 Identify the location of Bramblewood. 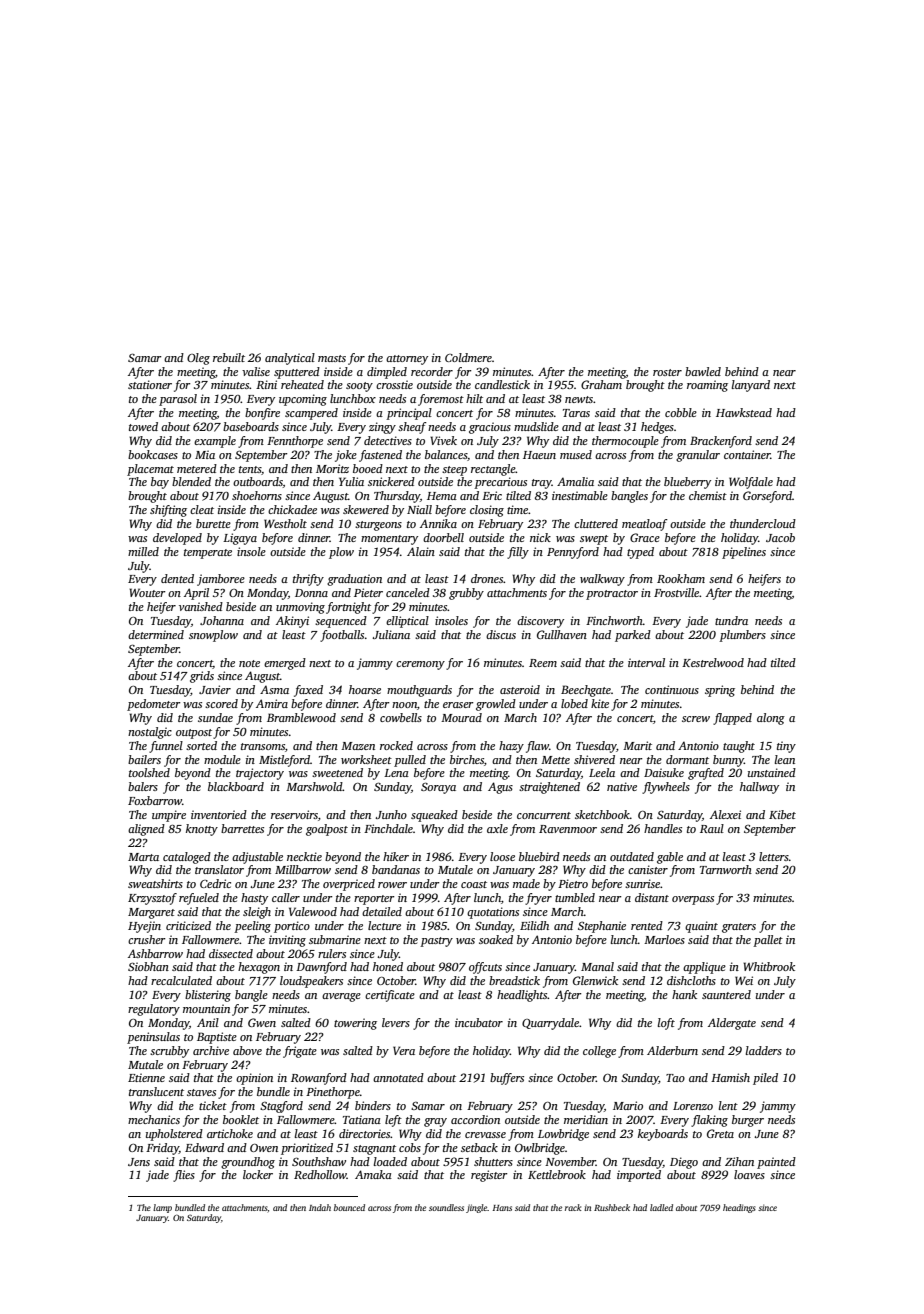
(301, 717).
